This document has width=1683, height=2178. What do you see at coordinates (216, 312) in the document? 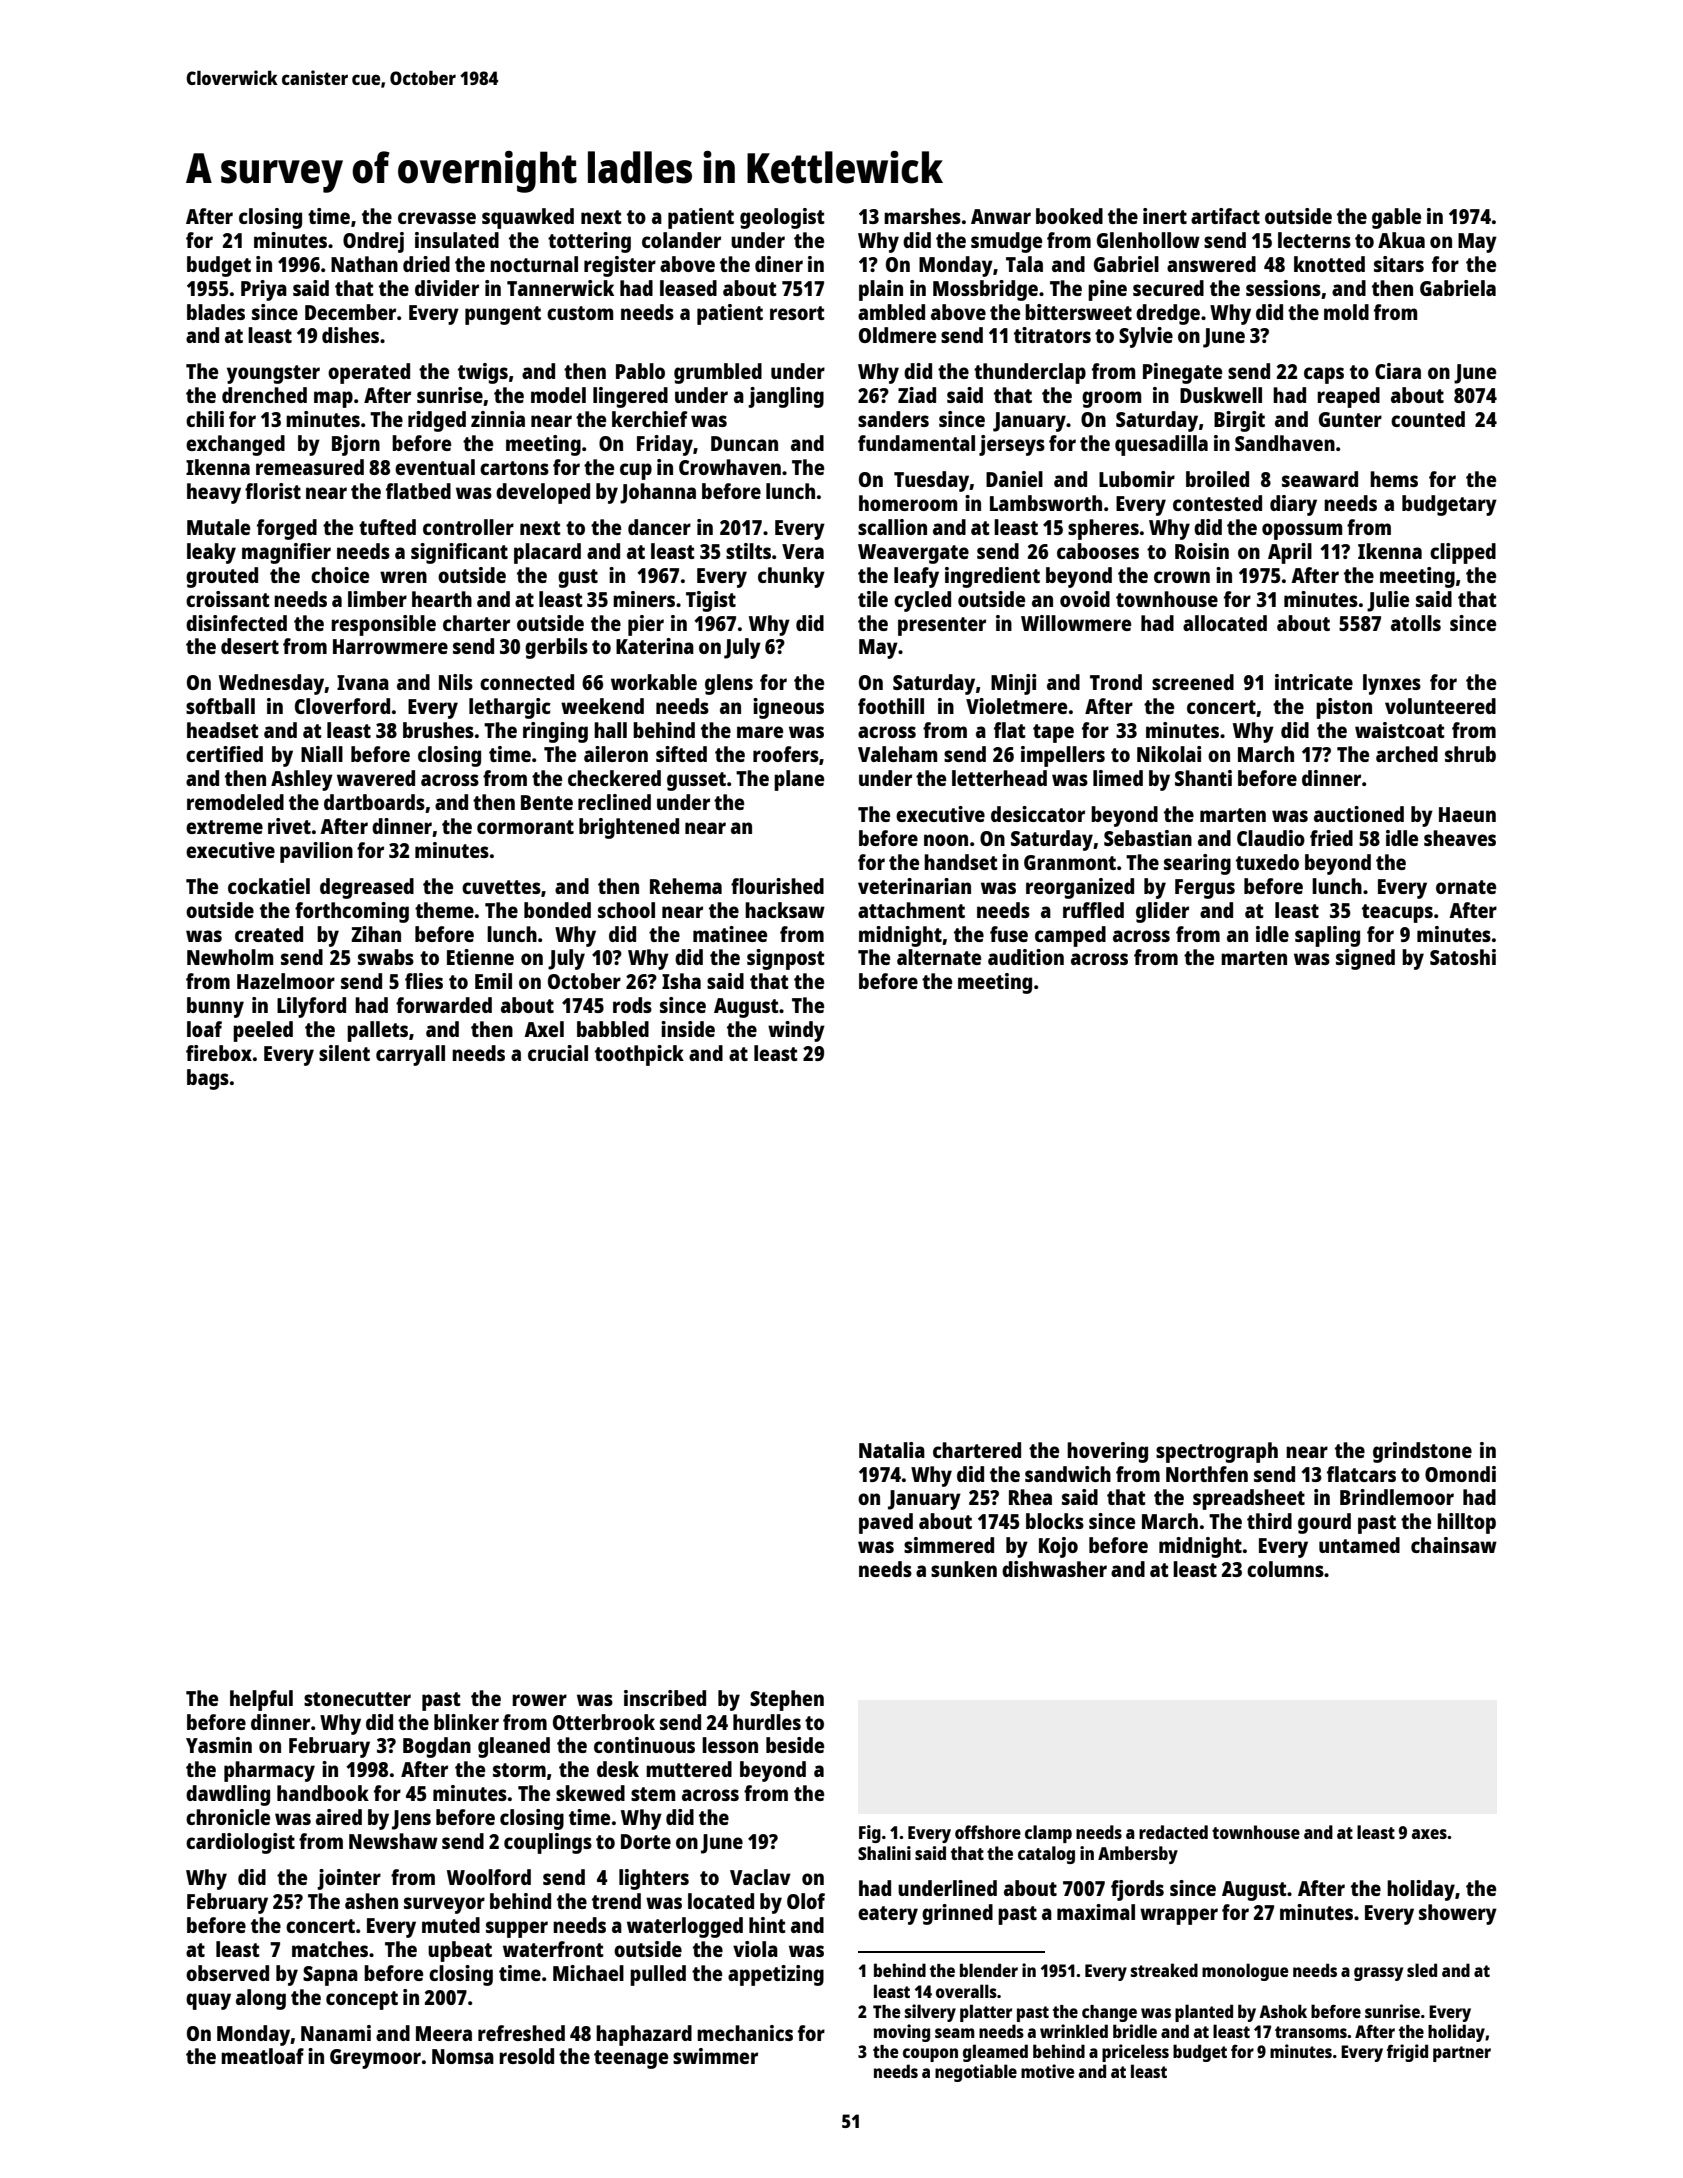
I see `blades` at bounding box center [216, 312].
